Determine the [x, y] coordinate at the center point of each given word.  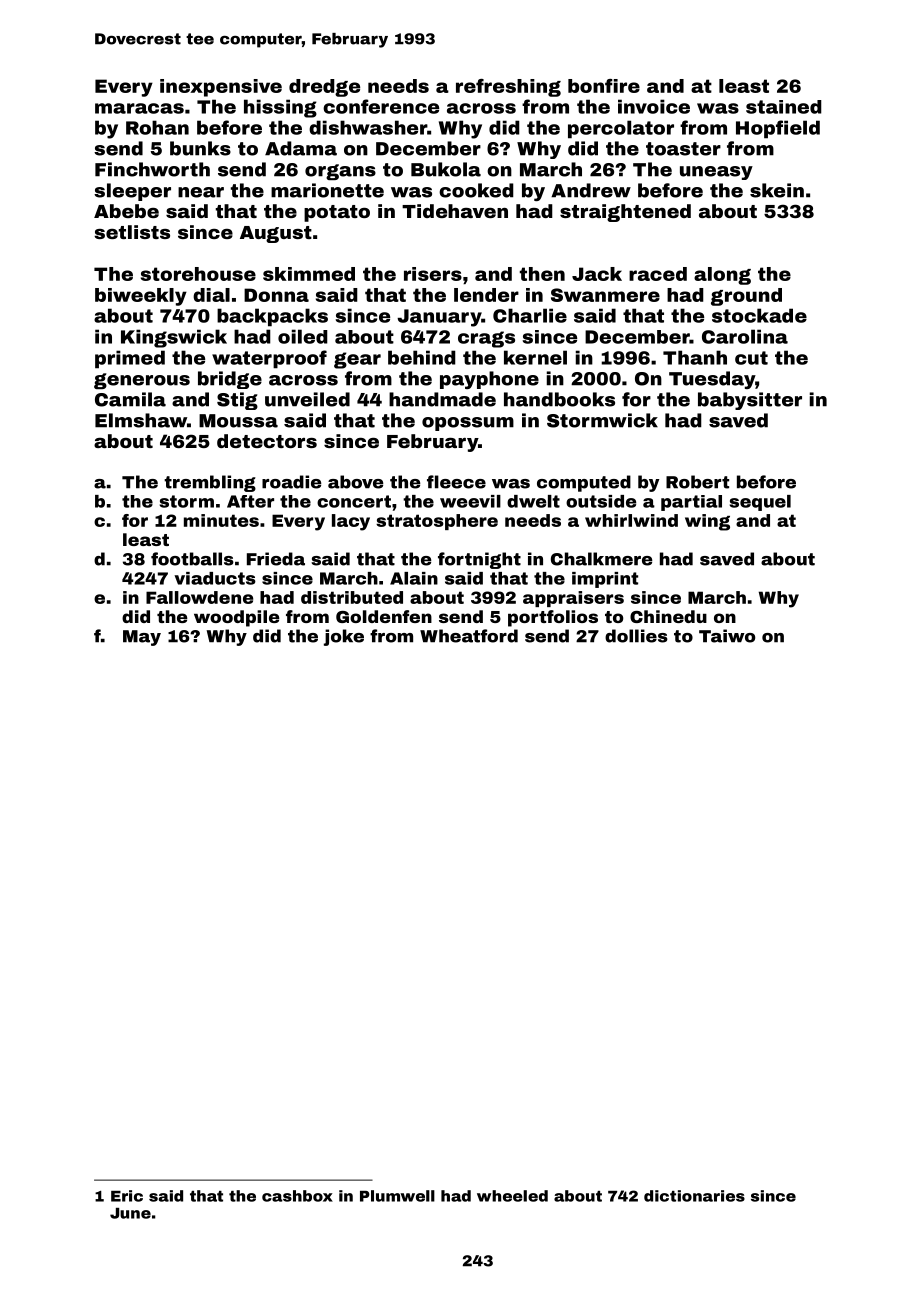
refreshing [508, 88]
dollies [636, 636]
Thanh [695, 357]
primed [130, 359]
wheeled [512, 1196]
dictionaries [694, 1196]
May [142, 638]
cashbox [297, 1196]
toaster [683, 149]
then [542, 274]
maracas [139, 108]
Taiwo [727, 636]
